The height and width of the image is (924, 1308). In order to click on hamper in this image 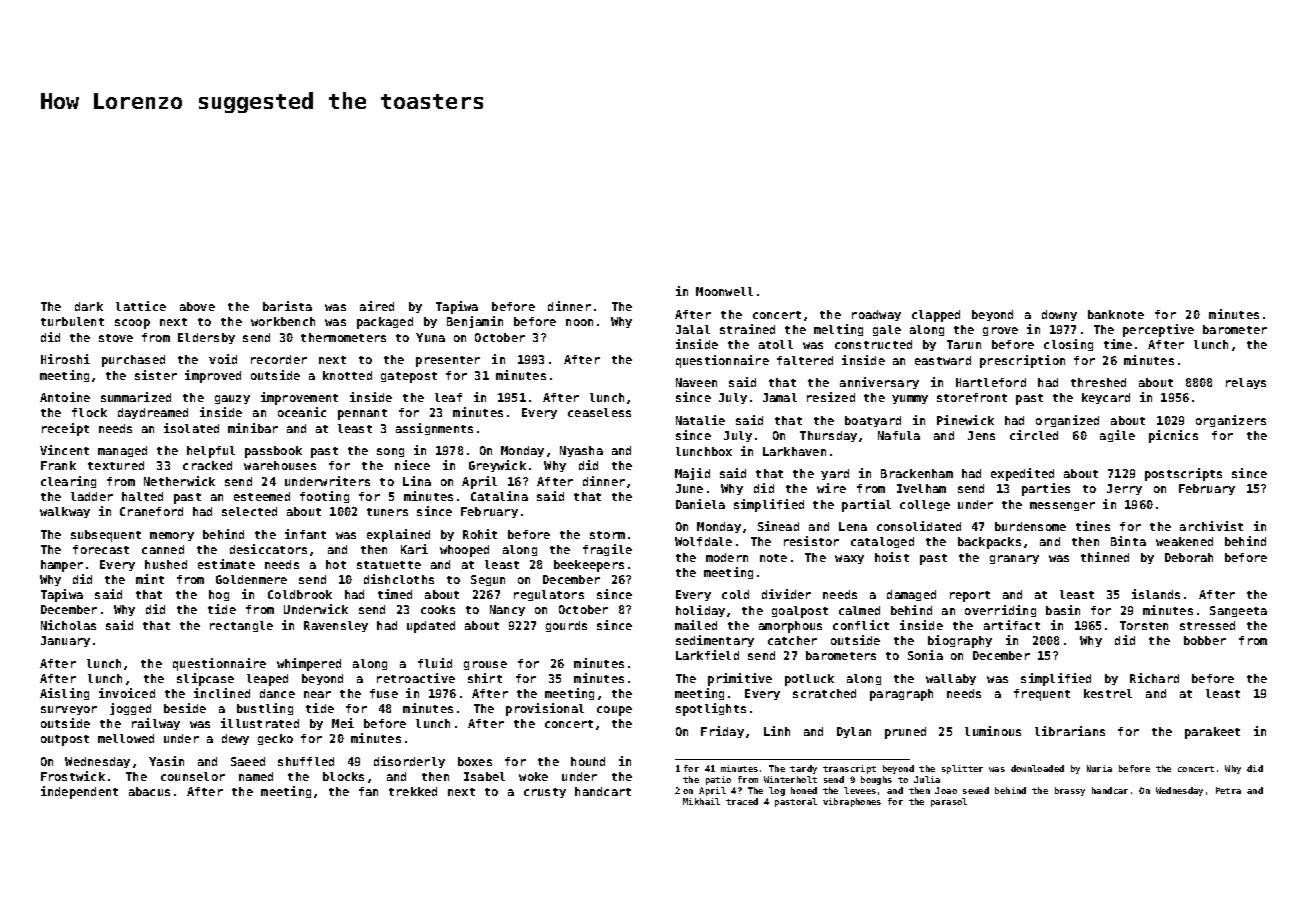, I will do `click(62, 566)`.
